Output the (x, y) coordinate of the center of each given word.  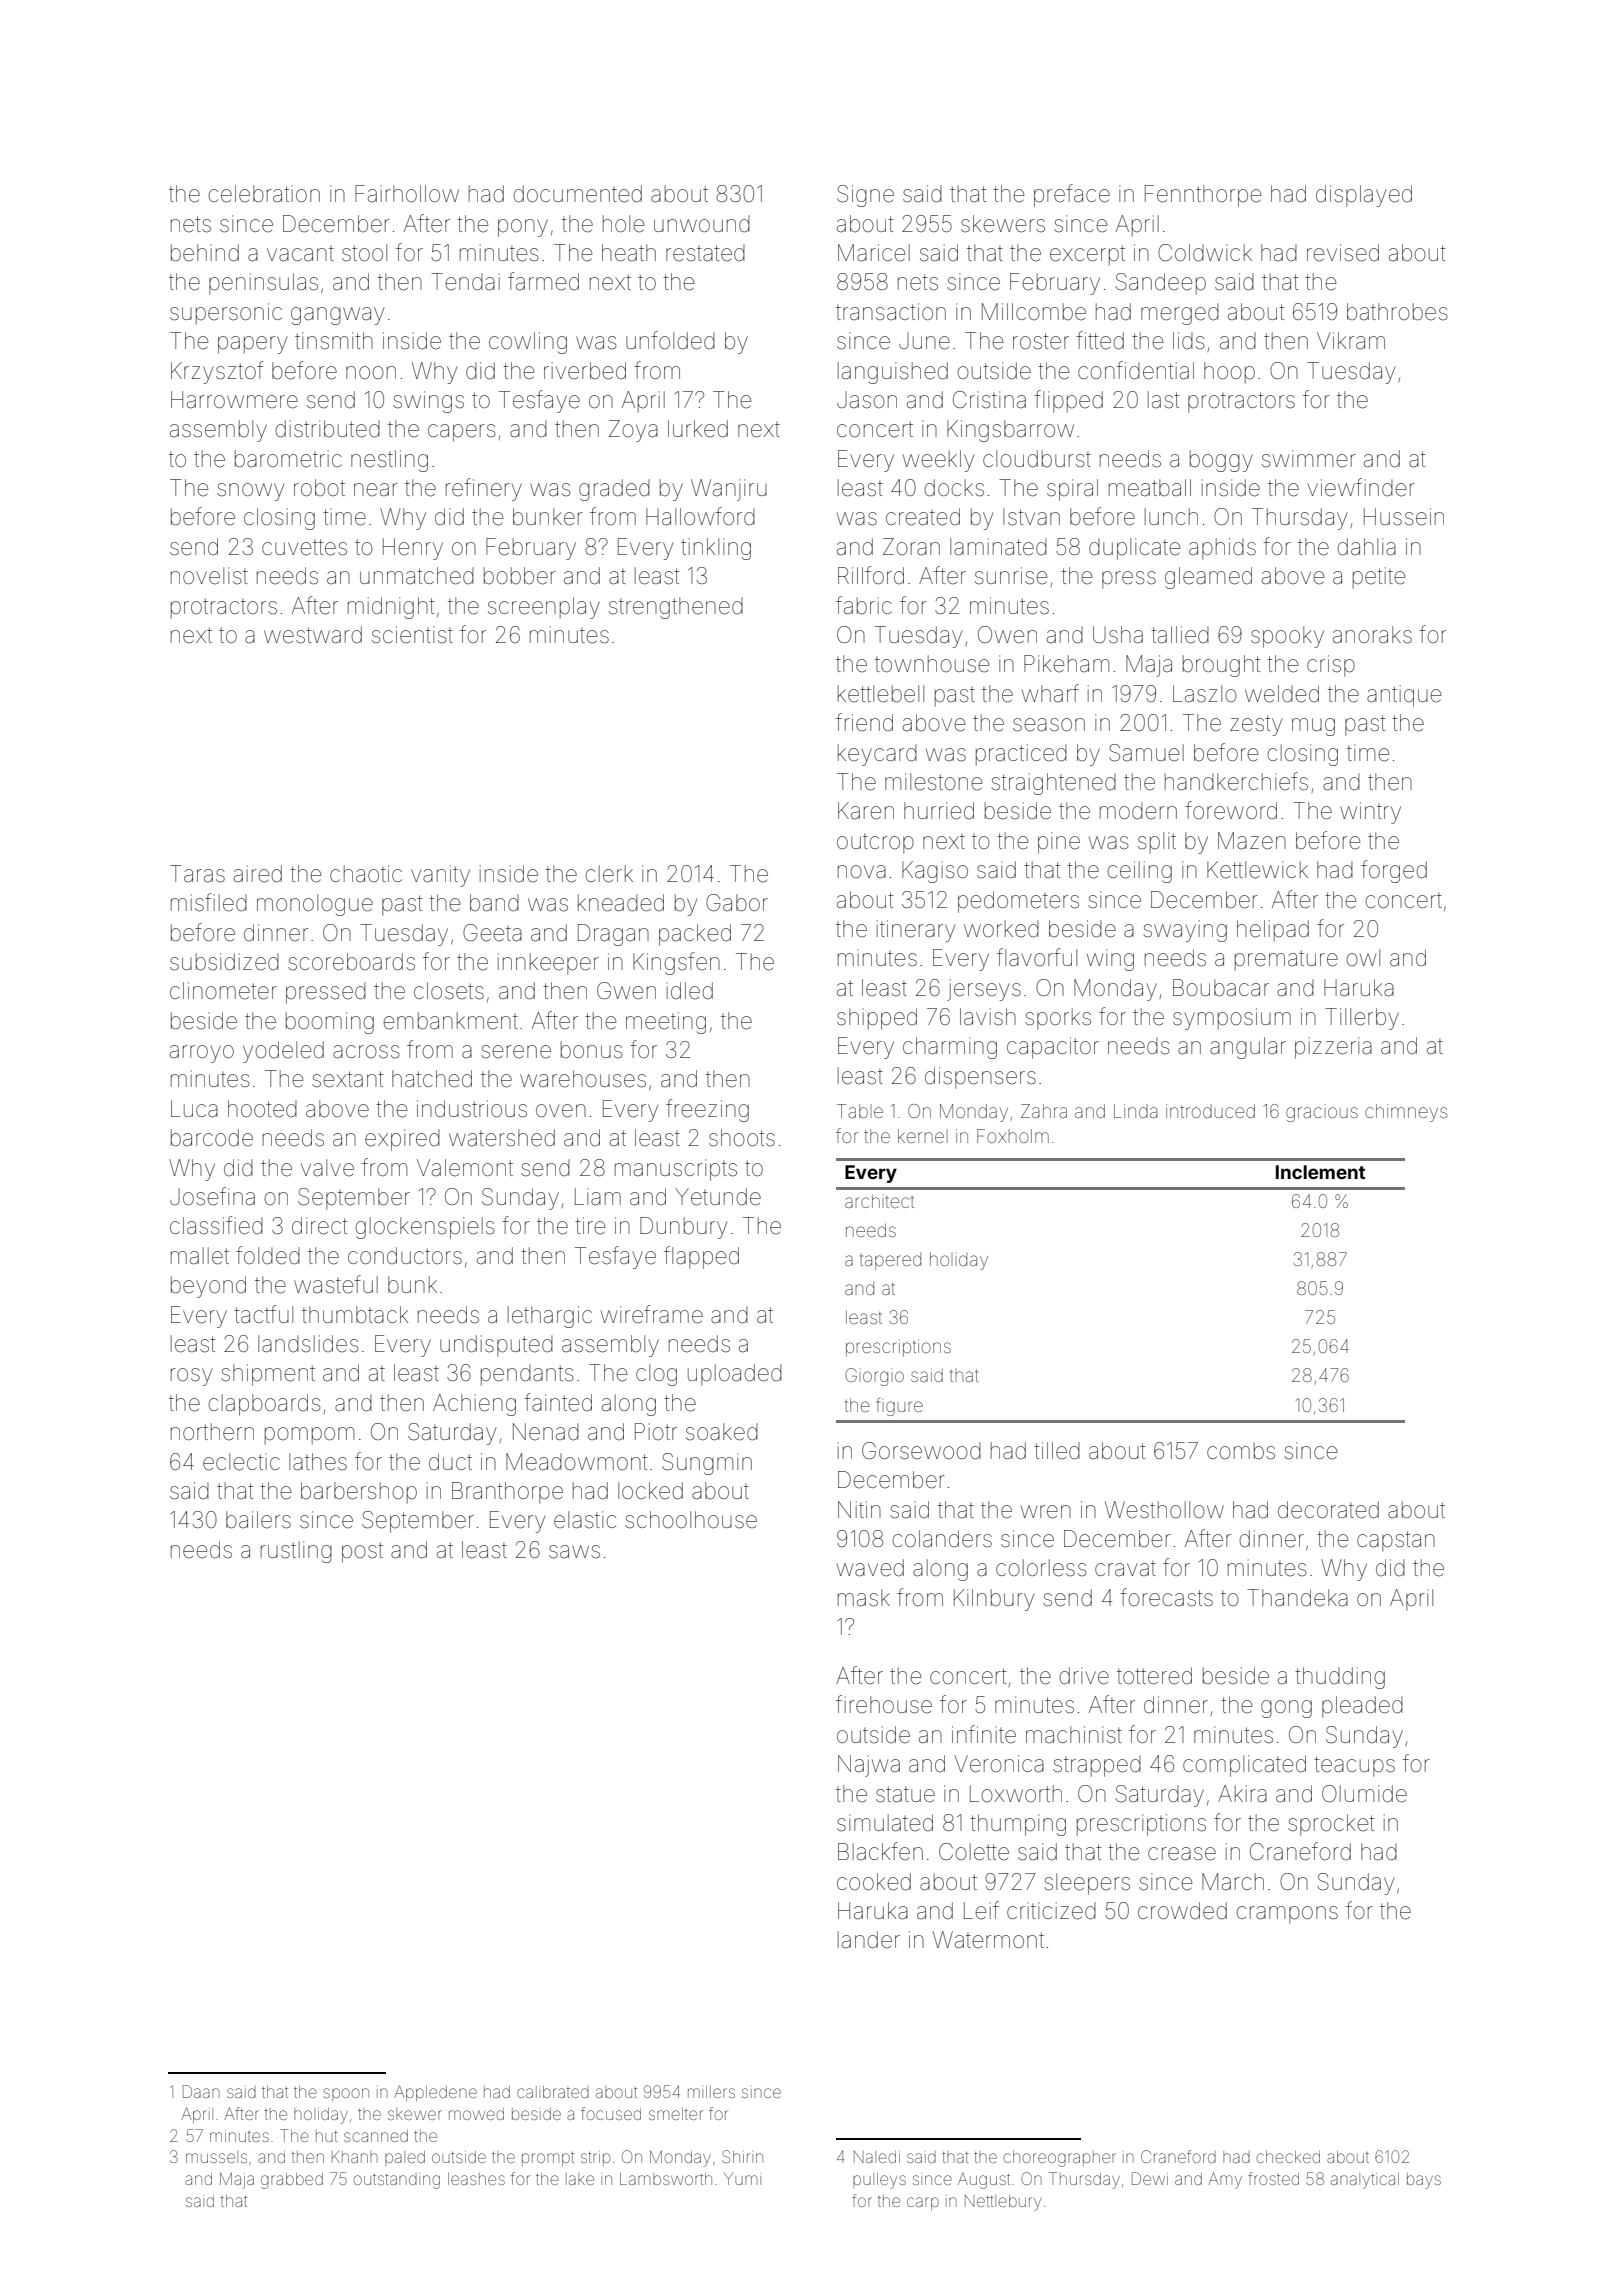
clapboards (264, 1405)
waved (870, 1568)
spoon (346, 2094)
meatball (1150, 488)
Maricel (874, 253)
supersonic (226, 314)
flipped (1068, 401)
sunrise (1011, 576)
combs (1241, 1451)
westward (313, 635)
